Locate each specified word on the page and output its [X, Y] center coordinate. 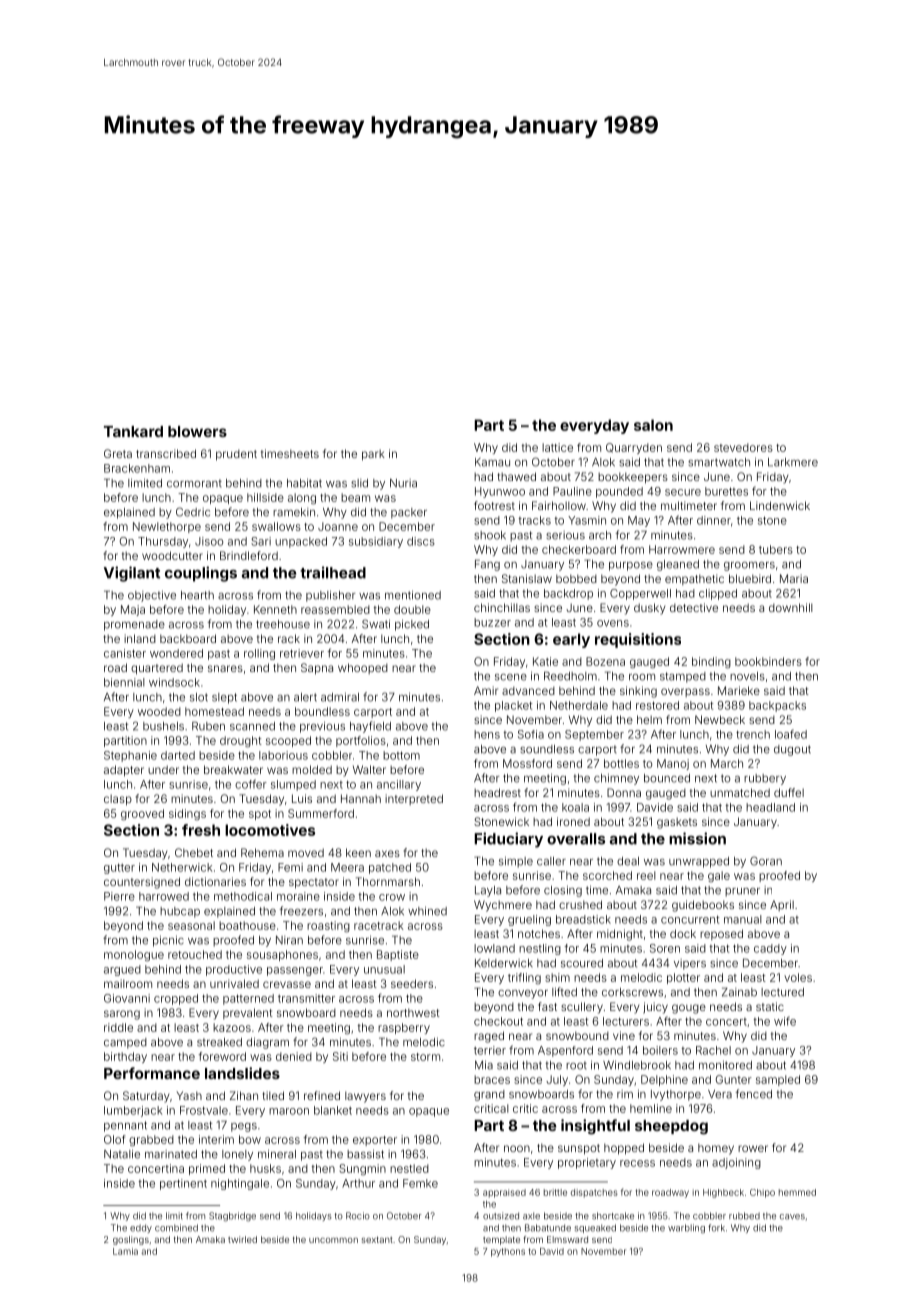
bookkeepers [633, 478]
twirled [242, 1239]
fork [716, 1228]
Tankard [133, 431]
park [373, 455]
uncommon [333, 1240]
